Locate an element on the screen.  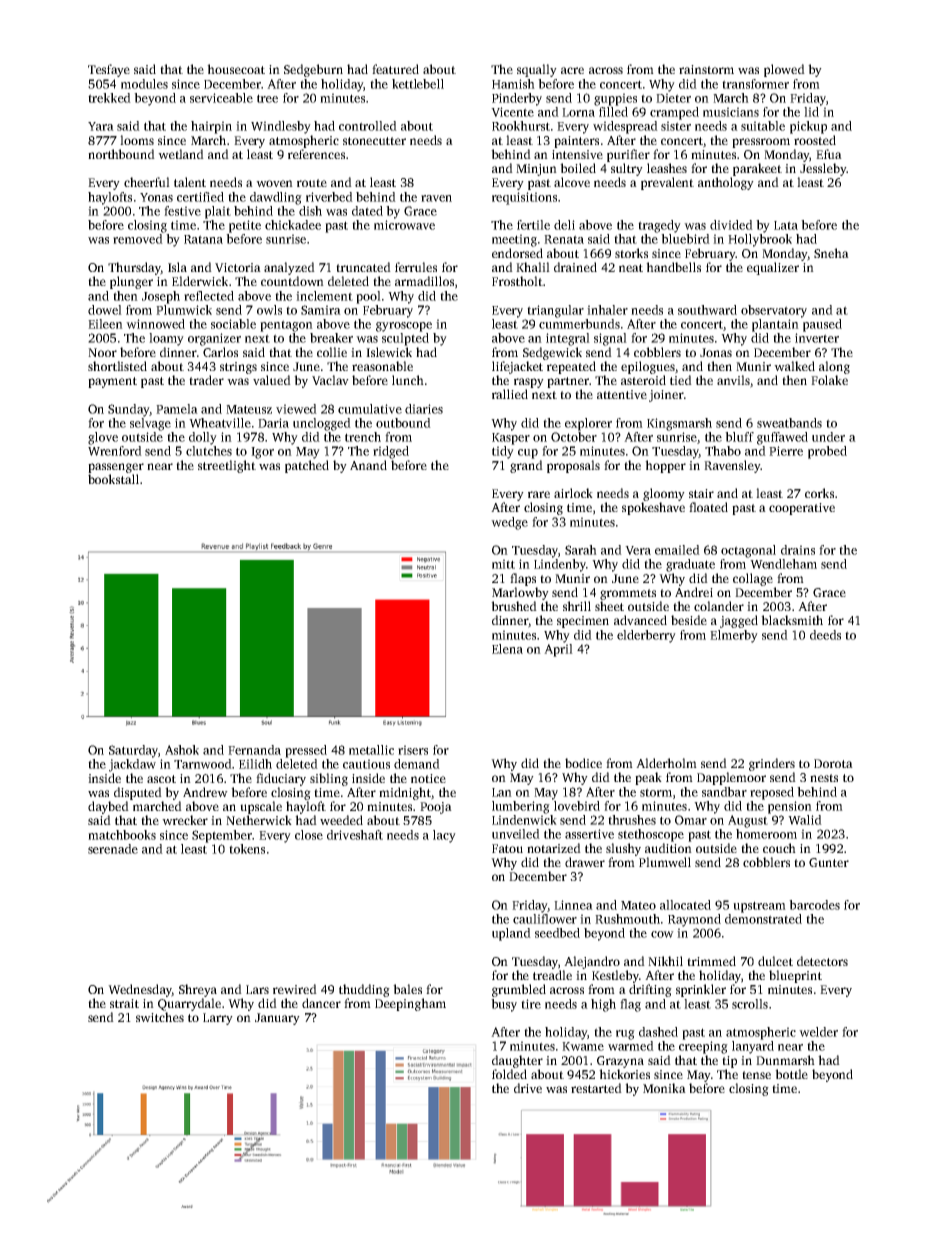
upstream is located at coordinates (759, 907).
